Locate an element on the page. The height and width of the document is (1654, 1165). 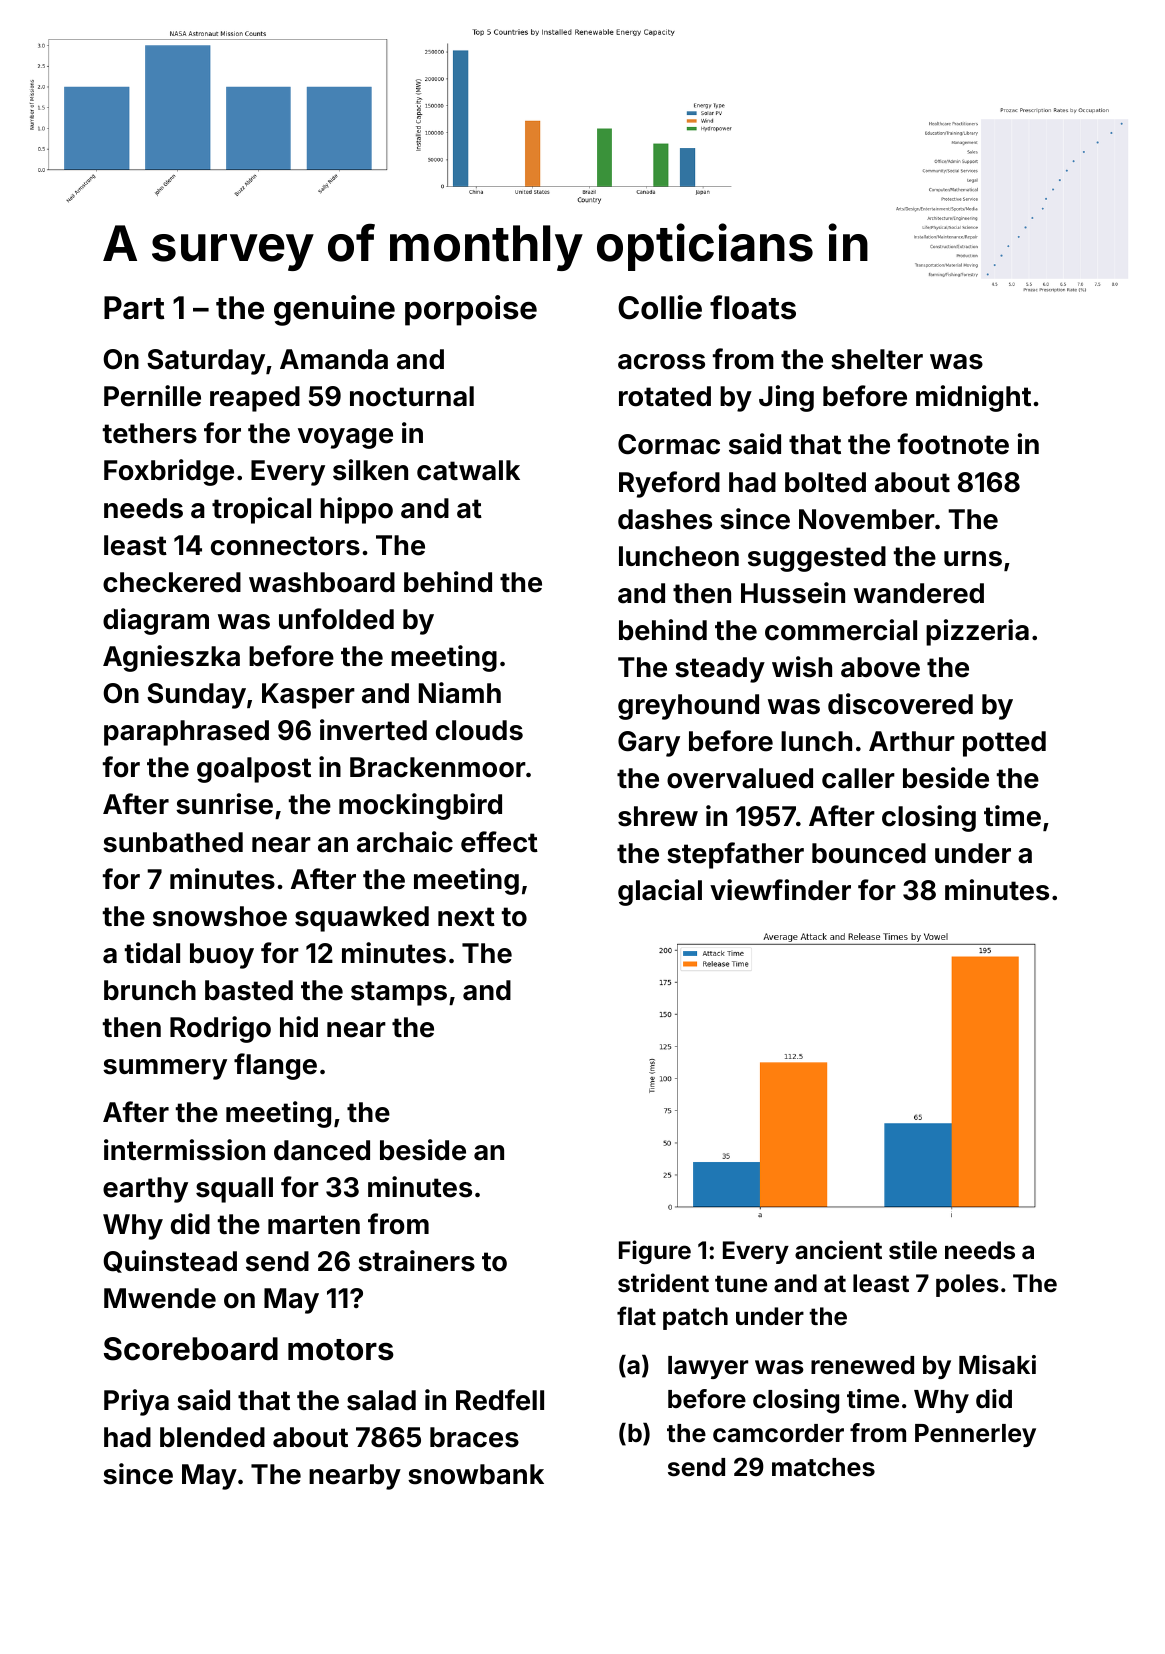
sunbathed is located at coordinates (173, 842).
